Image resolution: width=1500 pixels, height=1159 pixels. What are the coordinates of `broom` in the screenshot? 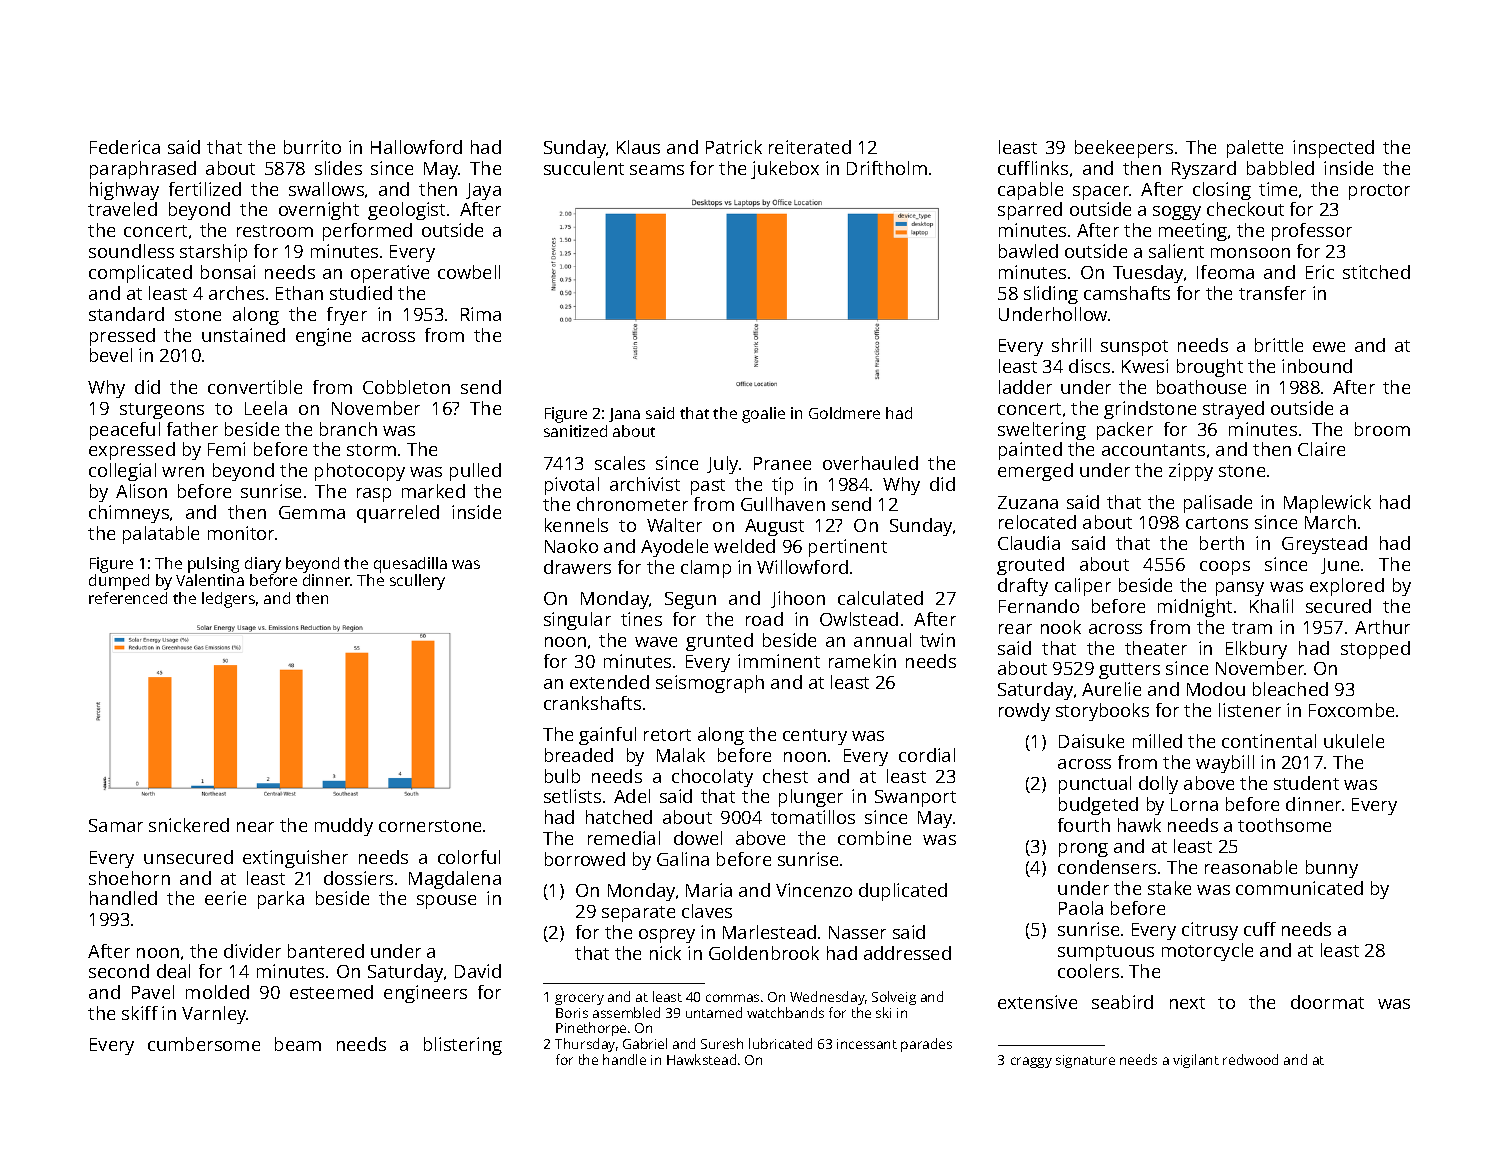 It's located at (1382, 429).
